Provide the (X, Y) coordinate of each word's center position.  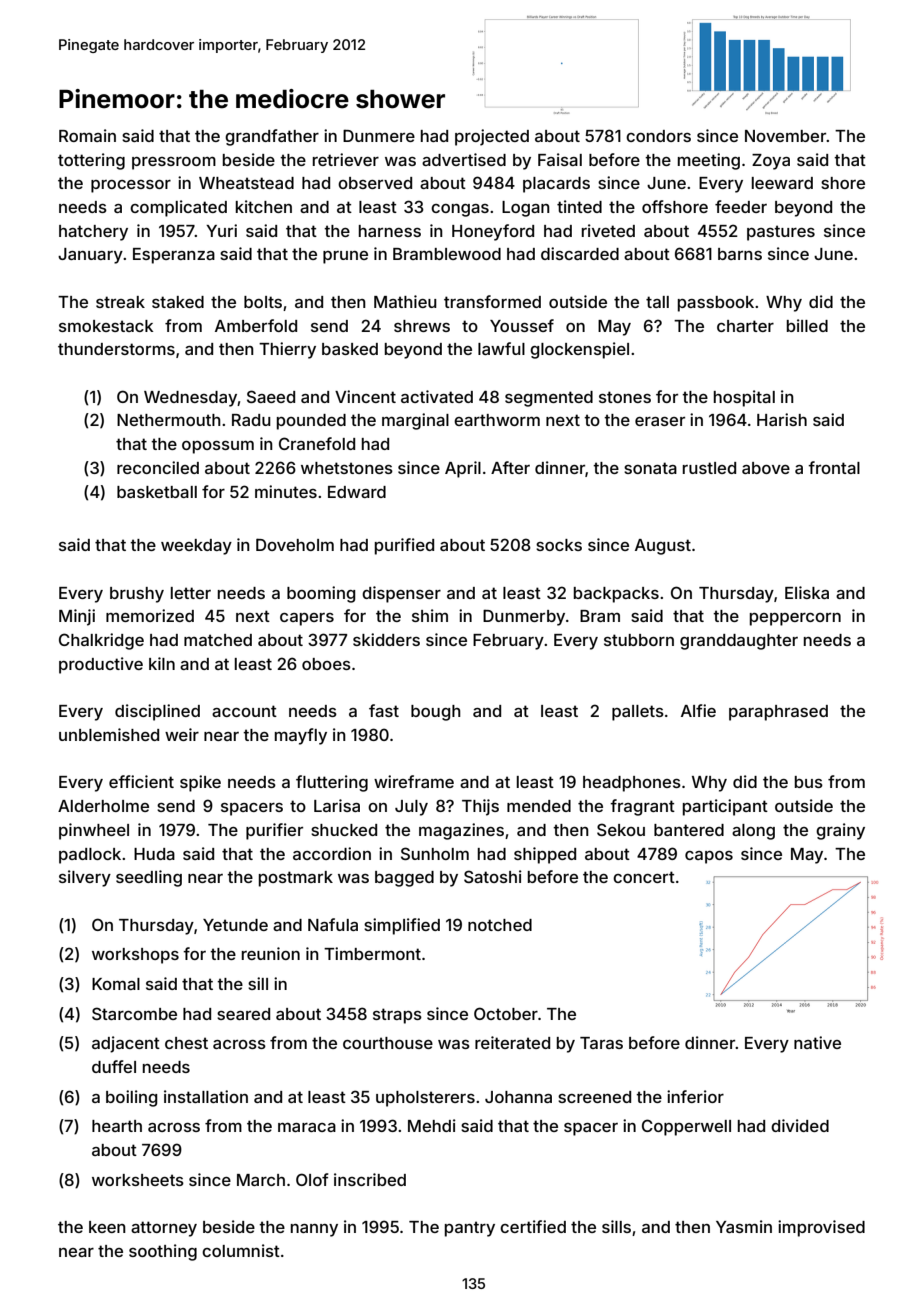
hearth (117, 1126)
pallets (638, 713)
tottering (91, 161)
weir (182, 734)
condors (658, 136)
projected (492, 137)
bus (809, 782)
